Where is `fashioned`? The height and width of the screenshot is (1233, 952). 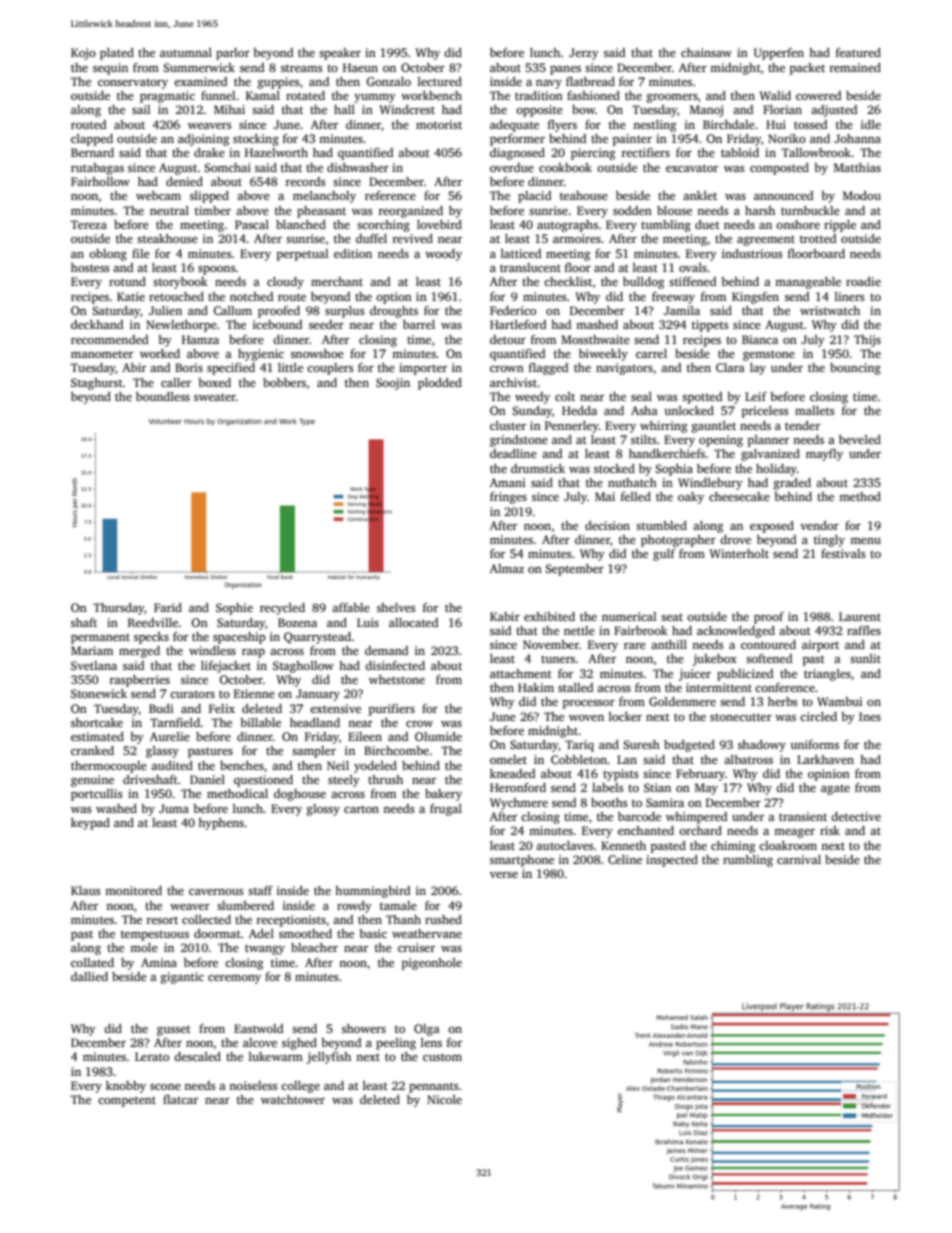 fashioned is located at coordinates (593, 95).
